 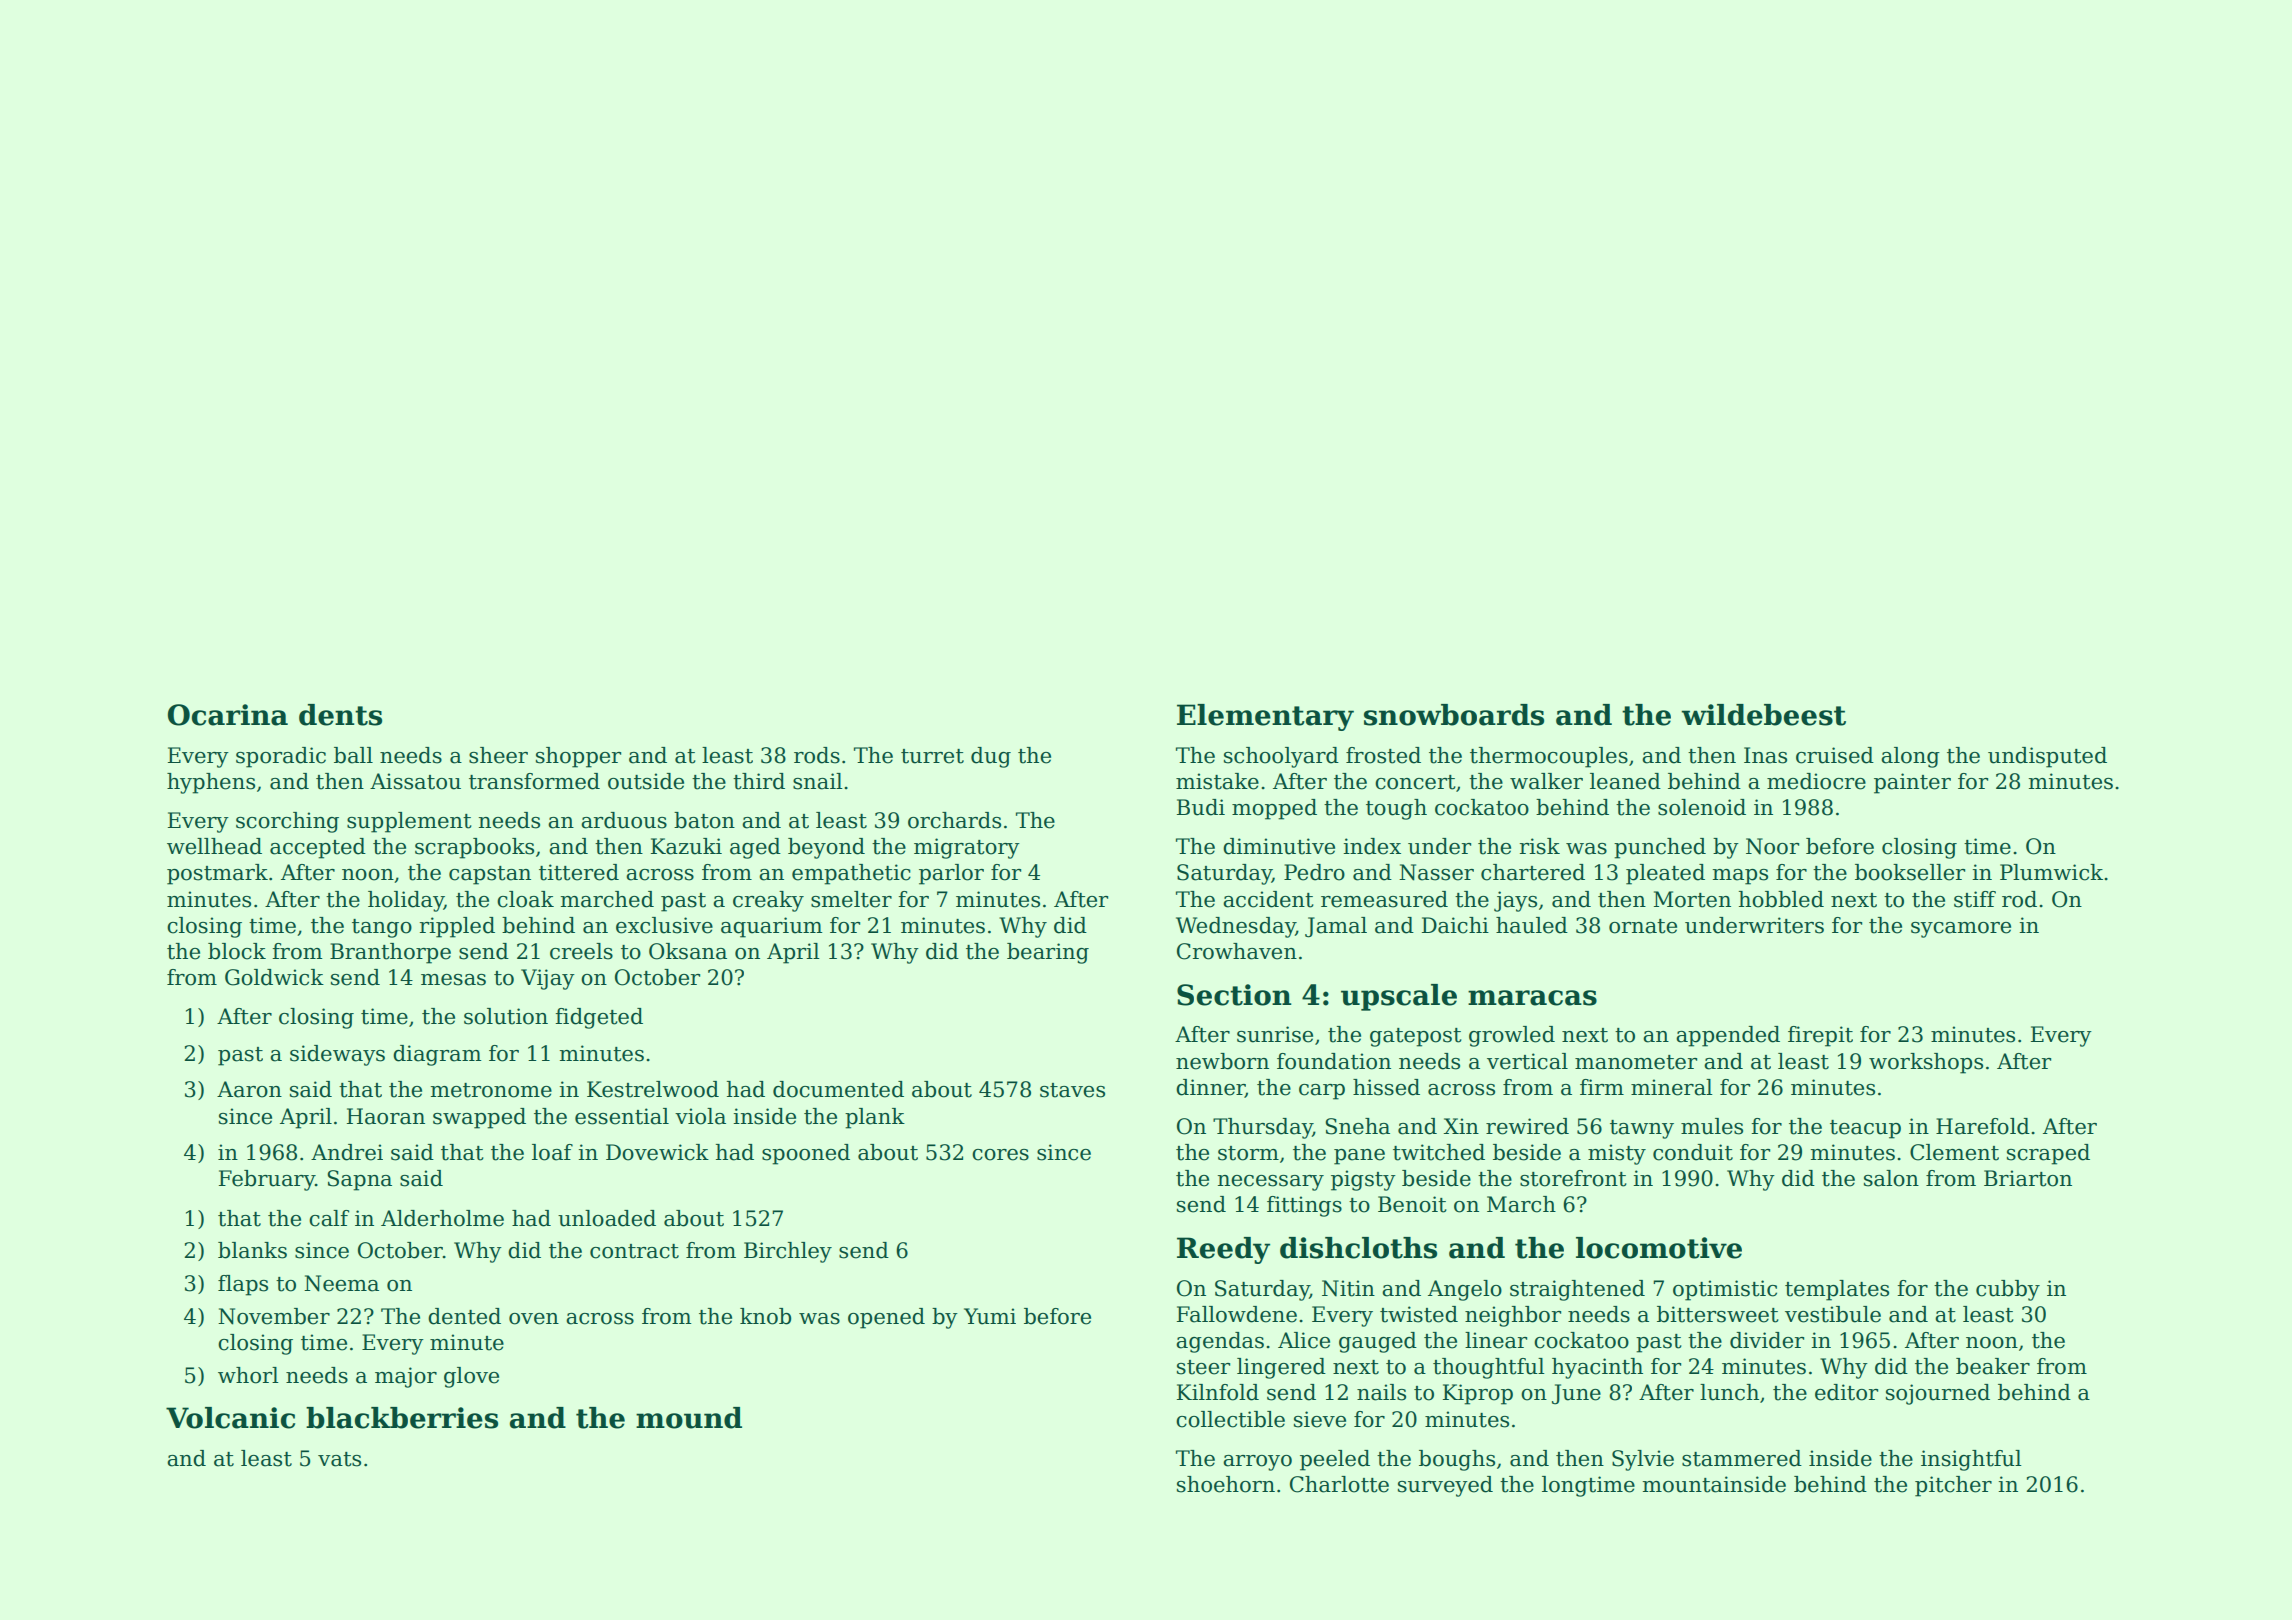 What do you see at coordinates (1234, 995) in the image?
I see `Section` at bounding box center [1234, 995].
